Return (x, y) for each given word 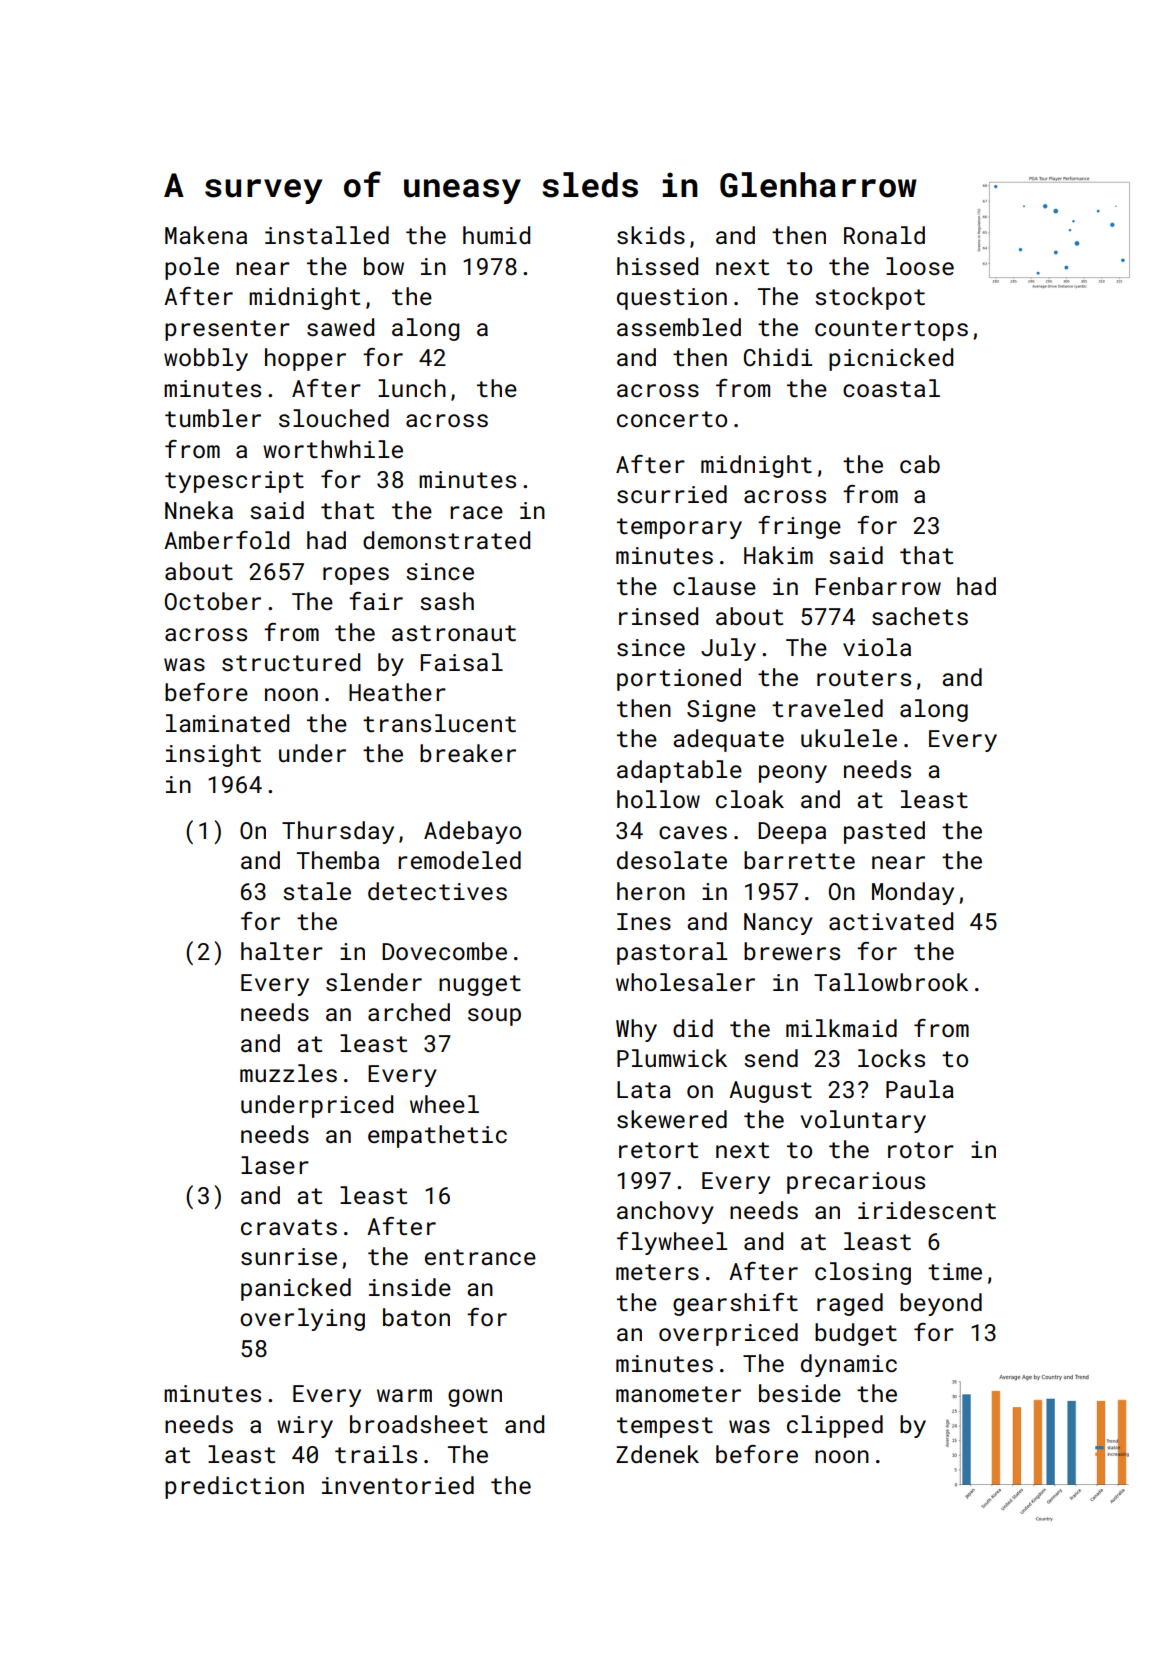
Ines (644, 921)
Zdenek (657, 1454)
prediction (234, 1487)
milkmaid (841, 1028)
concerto (672, 419)
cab (920, 464)
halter (282, 951)
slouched (334, 418)
